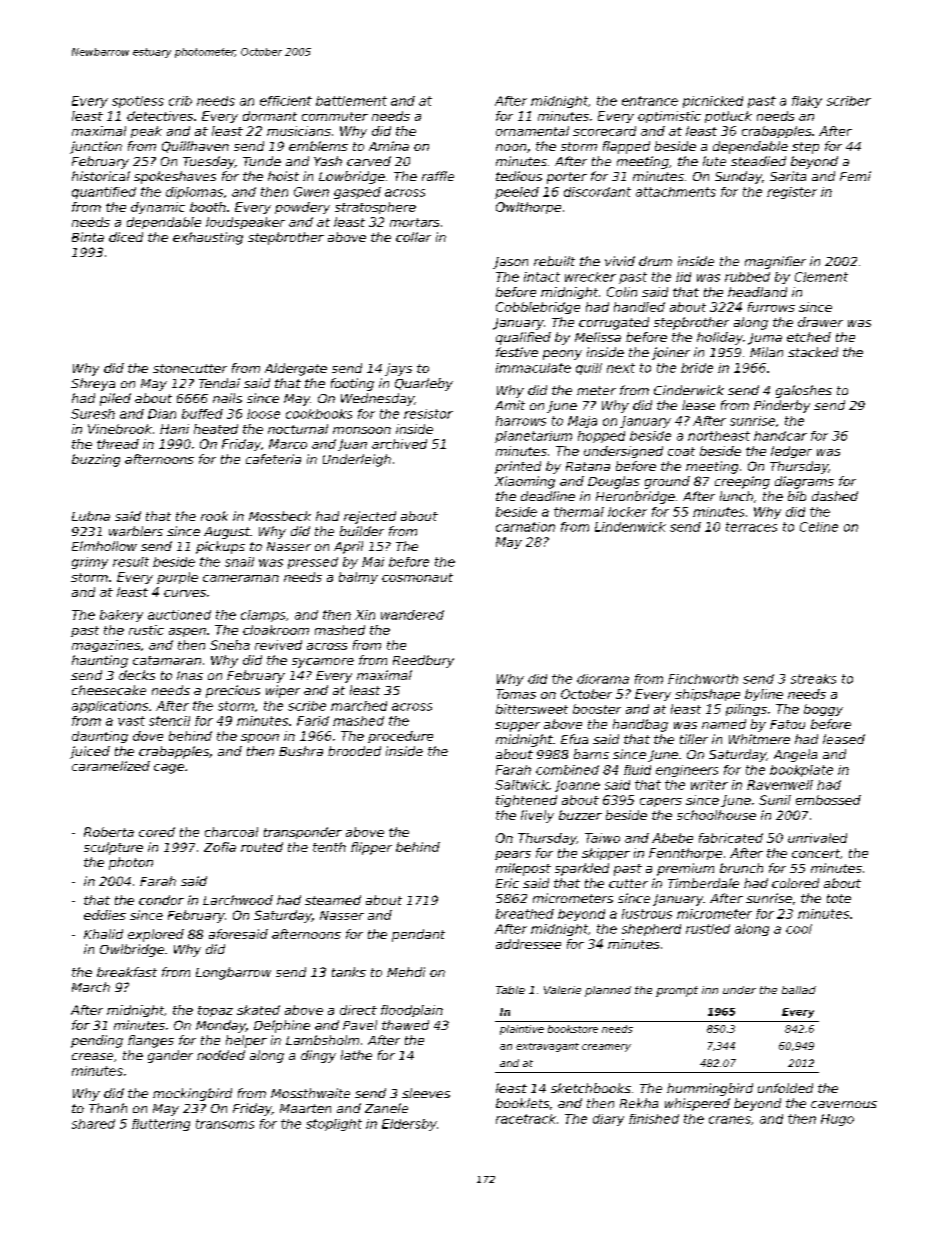  What do you see at coordinates (428, 414) in the page?
I see `resistor` at bounding box center [428, 414].
